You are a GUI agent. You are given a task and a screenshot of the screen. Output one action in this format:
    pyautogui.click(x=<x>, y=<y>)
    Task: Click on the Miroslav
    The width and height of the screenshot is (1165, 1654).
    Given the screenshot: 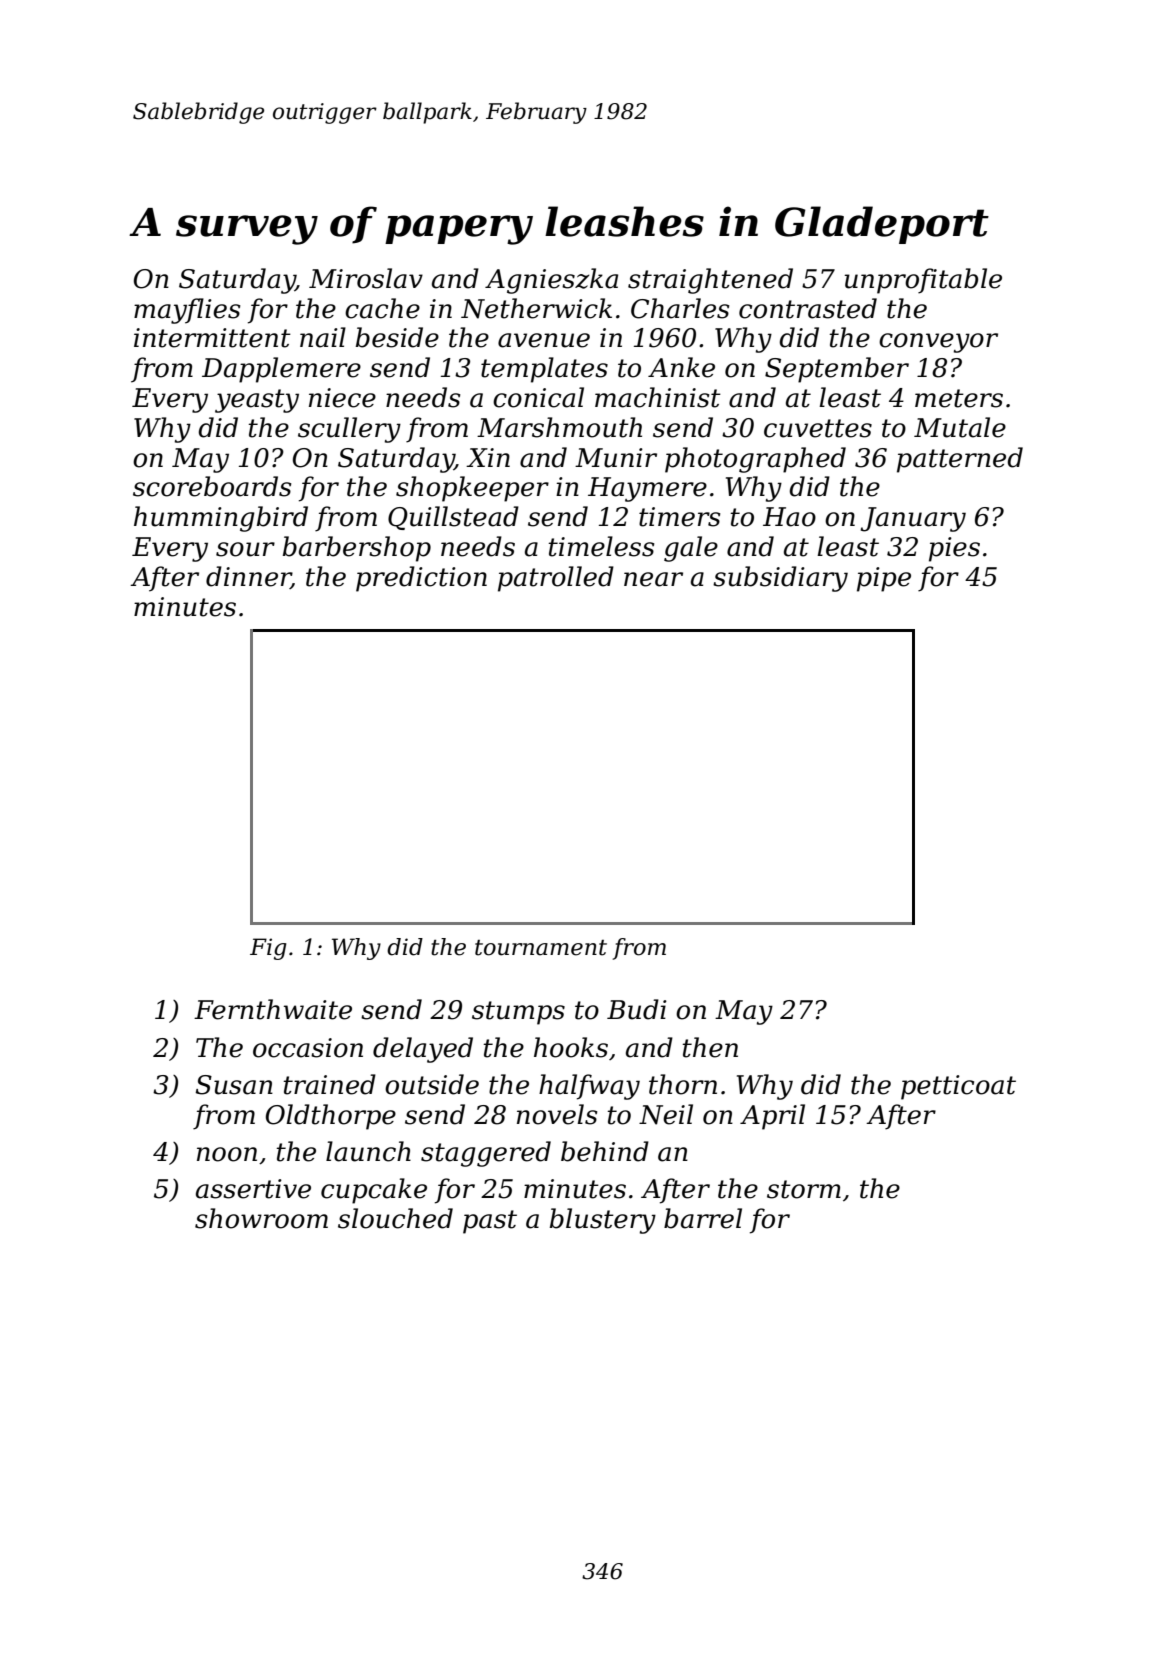 What is the action you would take?
    pyautogui.click(x=366, y=278)
